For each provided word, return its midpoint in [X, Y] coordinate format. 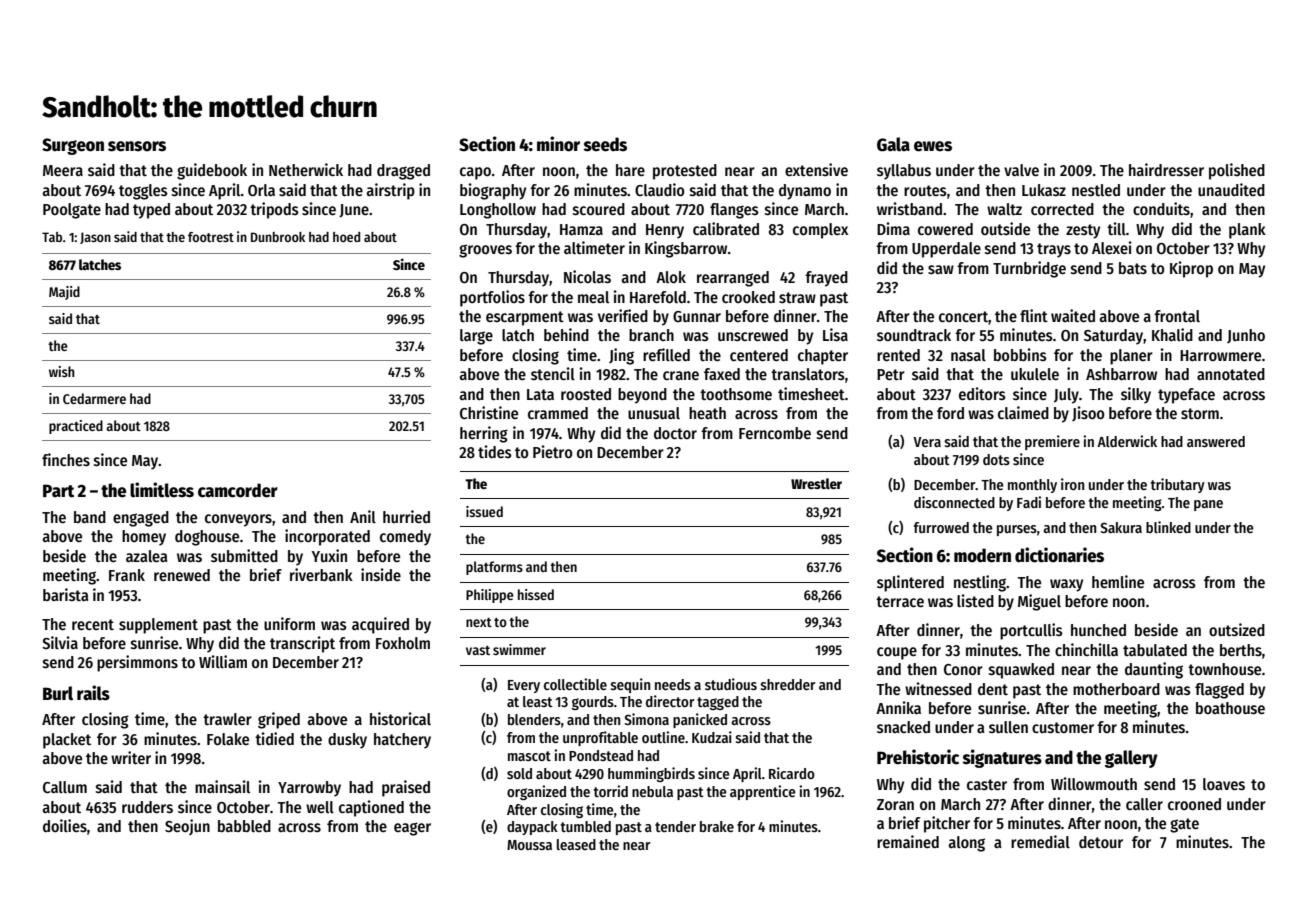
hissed [536, 594]
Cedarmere [94, 398]
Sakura [1121, 527]
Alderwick [1127, 441]
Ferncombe [775, 433]
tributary [1177, 485]
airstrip [390, 191]
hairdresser [1166, 170]
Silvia [60, 642]
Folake [228, 739]
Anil [363, 516]
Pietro [553, 451]
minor [558, 144]
